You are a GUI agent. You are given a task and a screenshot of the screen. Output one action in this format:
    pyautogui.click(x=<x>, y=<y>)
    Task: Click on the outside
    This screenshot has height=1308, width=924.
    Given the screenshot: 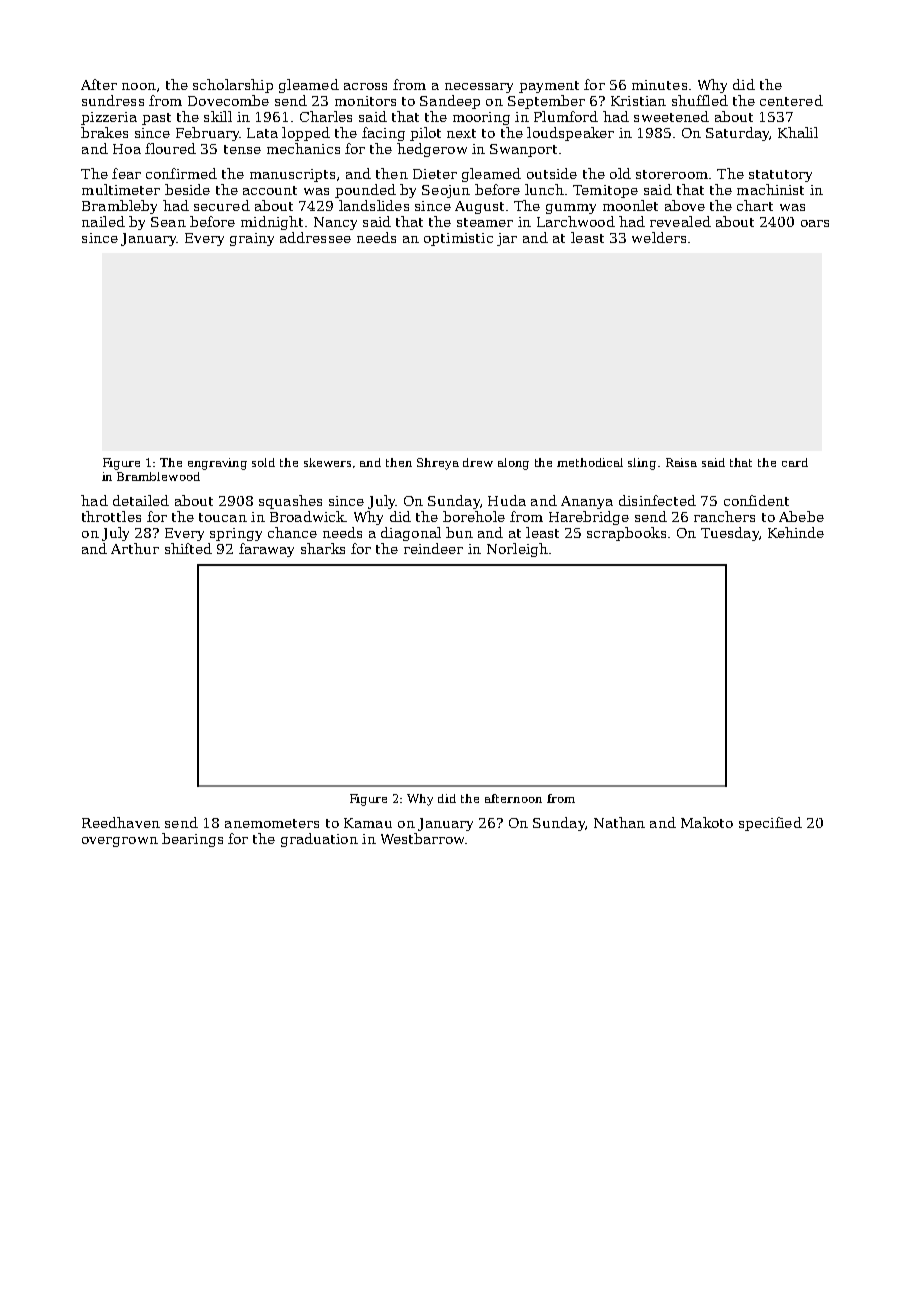 What is the action you would take?
    pyautogui.click(x=552, y=173)
